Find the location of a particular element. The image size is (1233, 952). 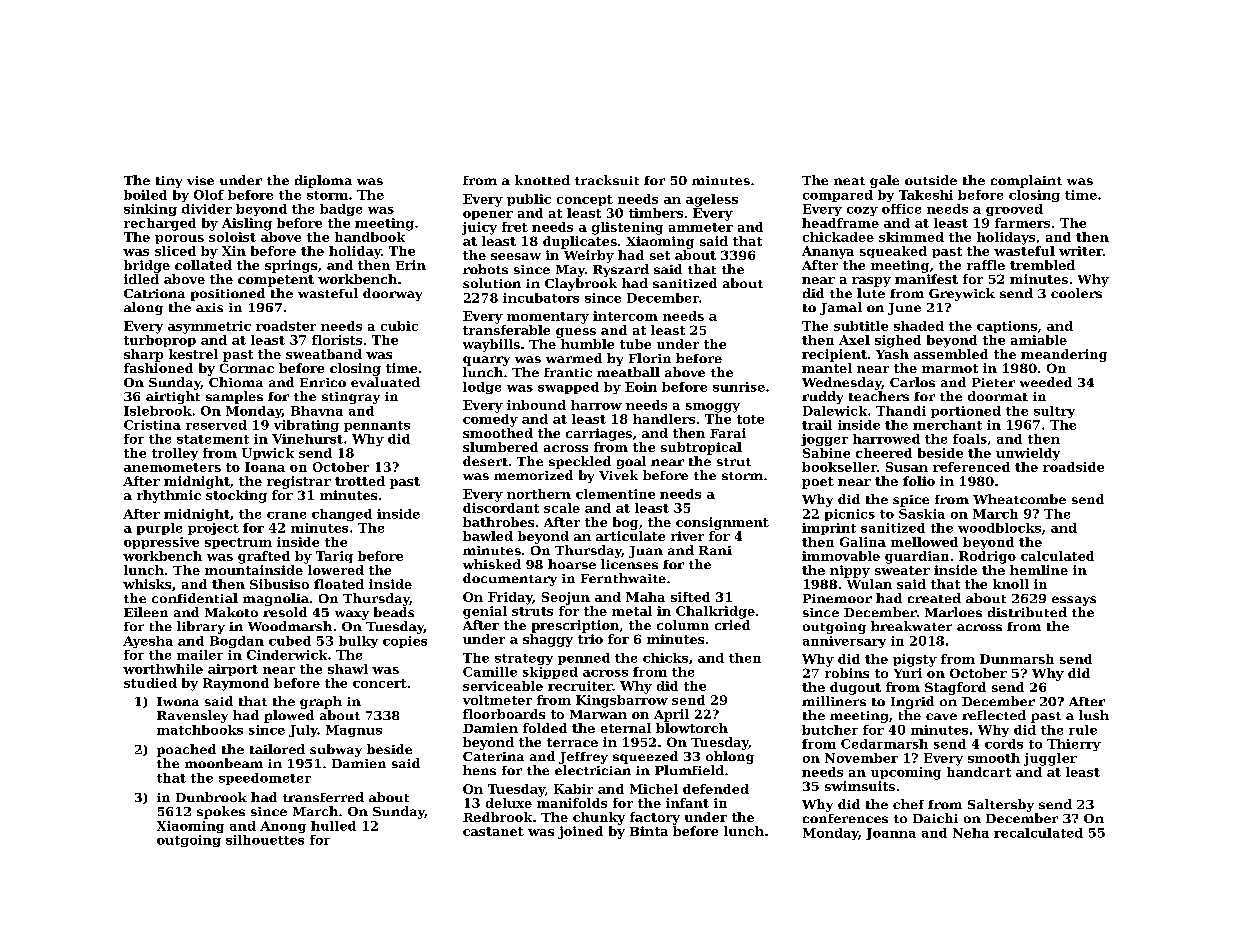

woodblocks is located at coordinates (999, 528).
